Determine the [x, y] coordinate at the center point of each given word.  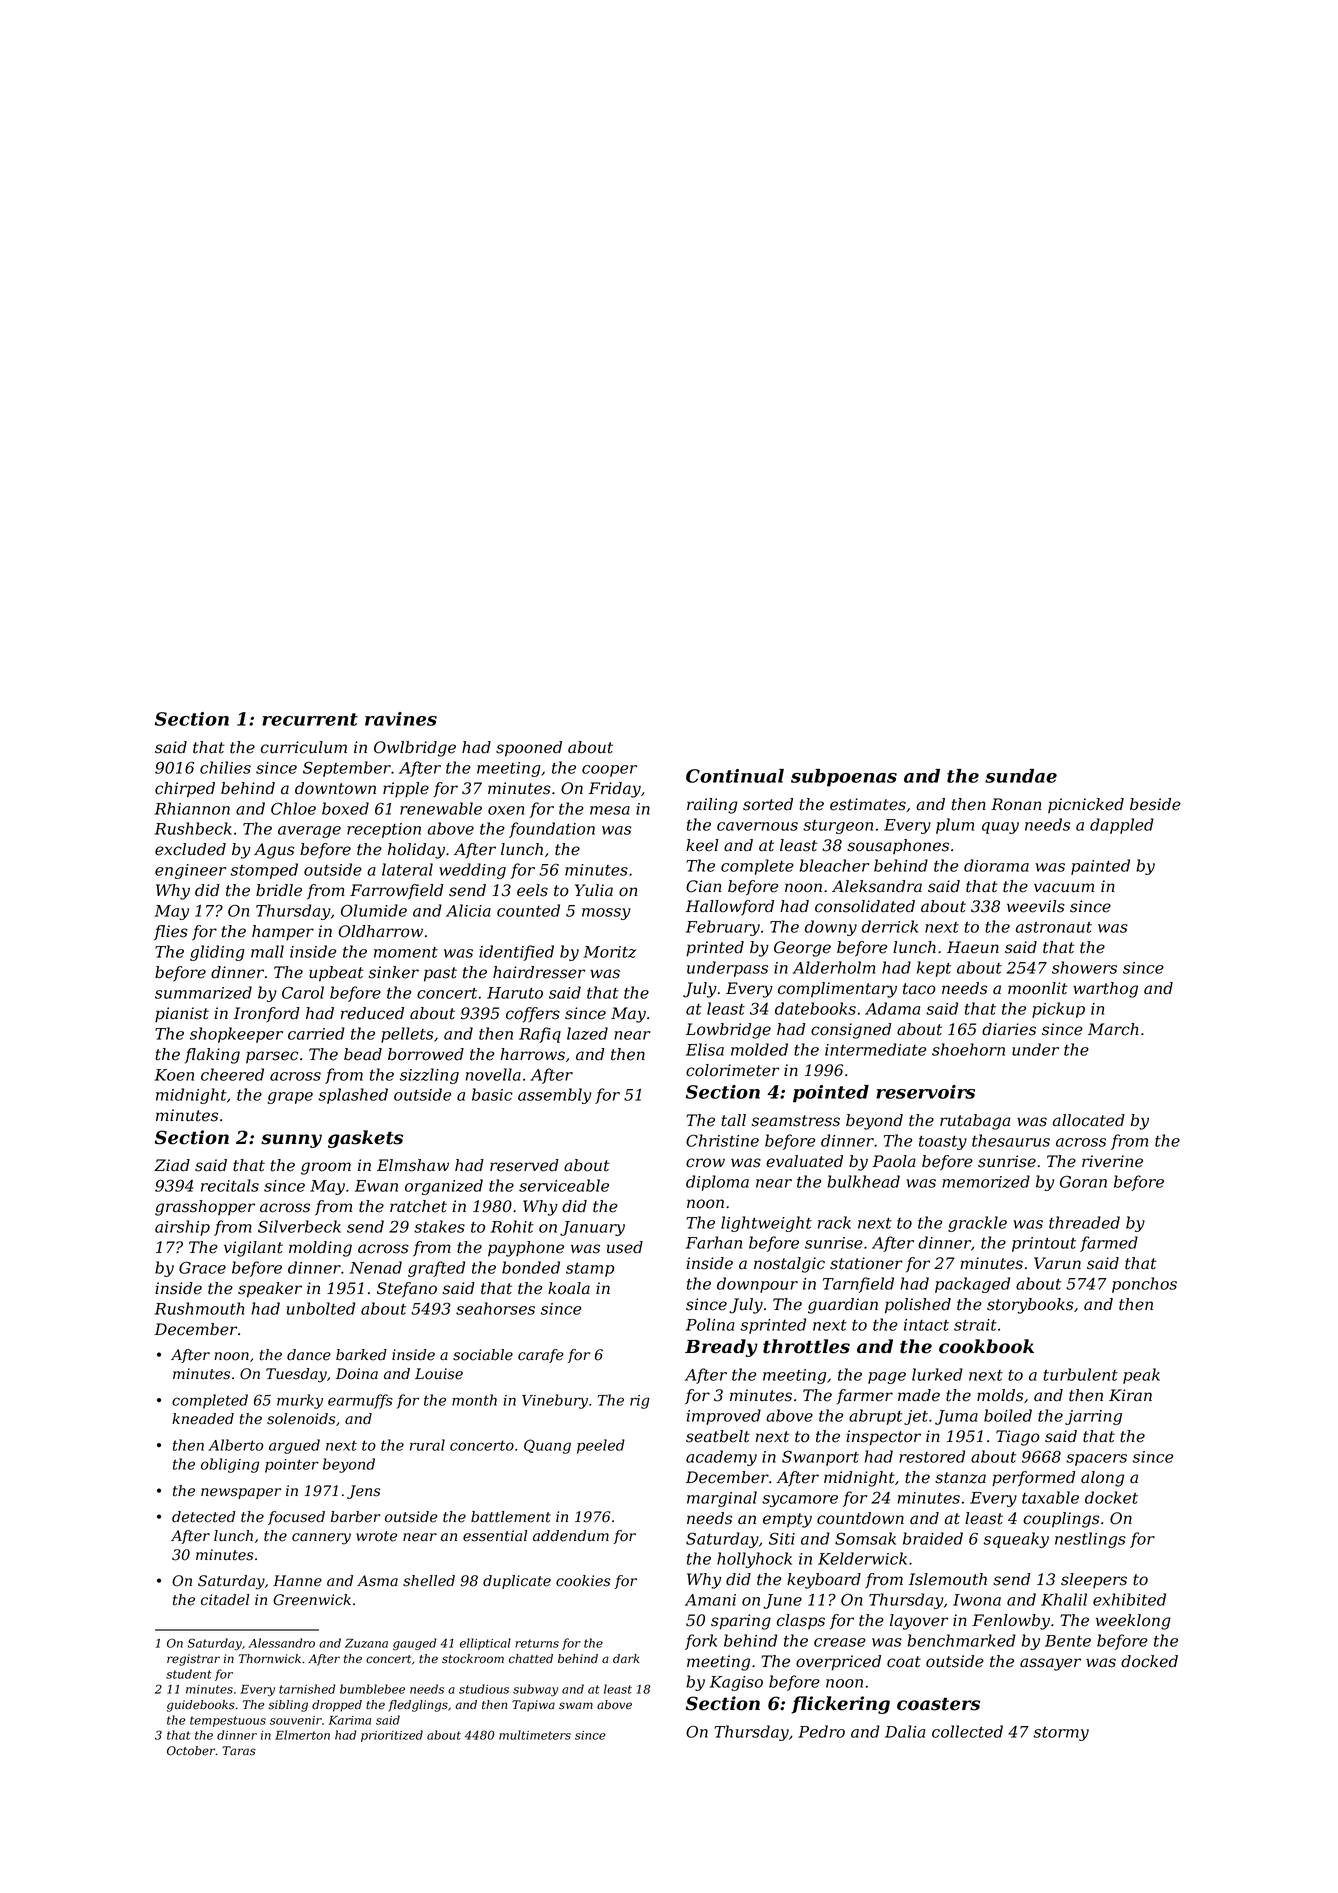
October [191, 1751]
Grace [202, 1267]
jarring [1093, 1417]
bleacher [834, 865]
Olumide [374, 910]
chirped [185, 790]
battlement [511, 1517]
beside [1155, 804]
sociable [483, 1355]
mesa [610, 810]
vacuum [1064, 888]
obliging [230, 1465]
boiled [1008, 1415]
